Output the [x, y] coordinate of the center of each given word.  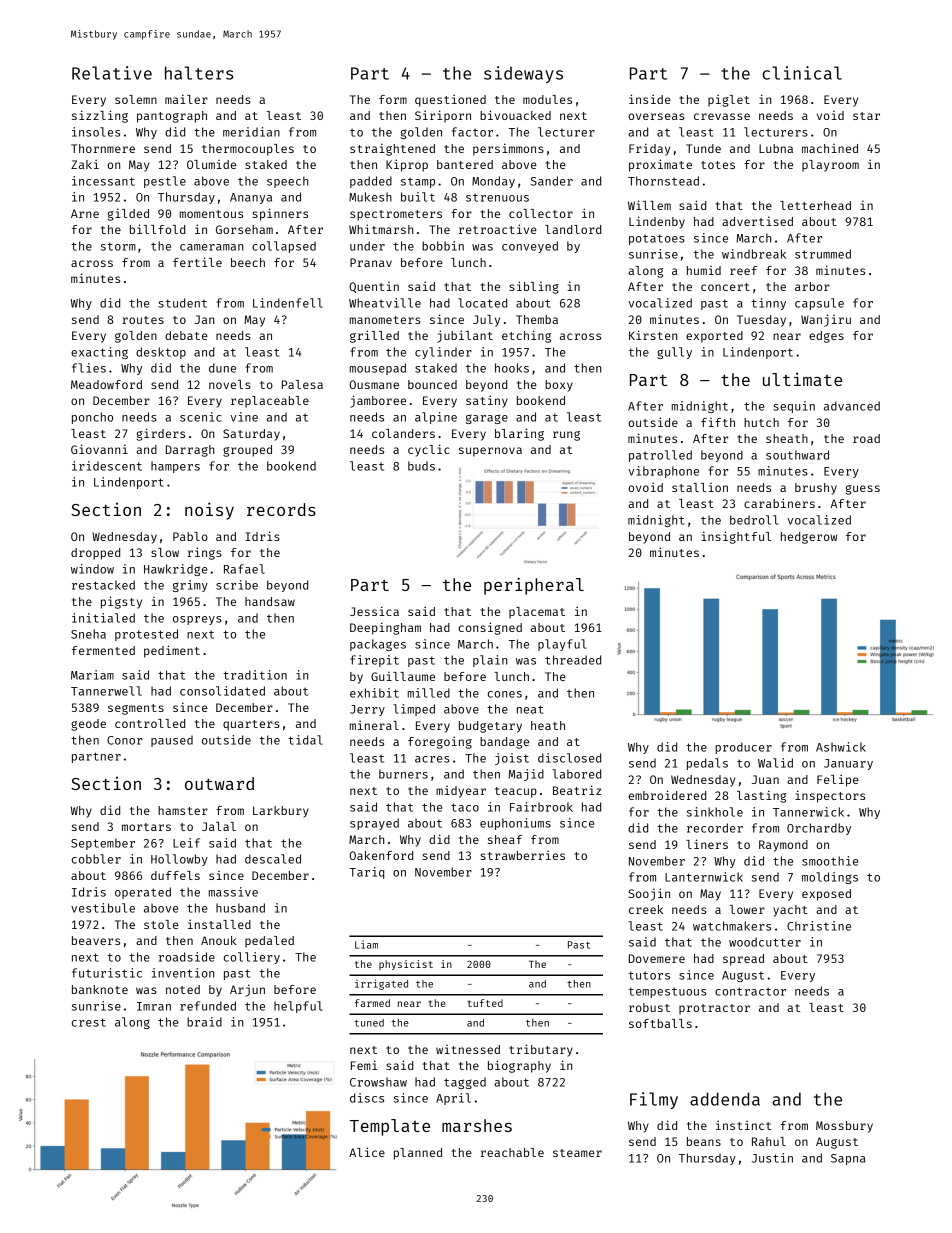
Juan [765, 779]
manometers [385, 320]
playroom [830, 166]
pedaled [269, 942]
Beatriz [577, 790]
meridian [251, 132]
